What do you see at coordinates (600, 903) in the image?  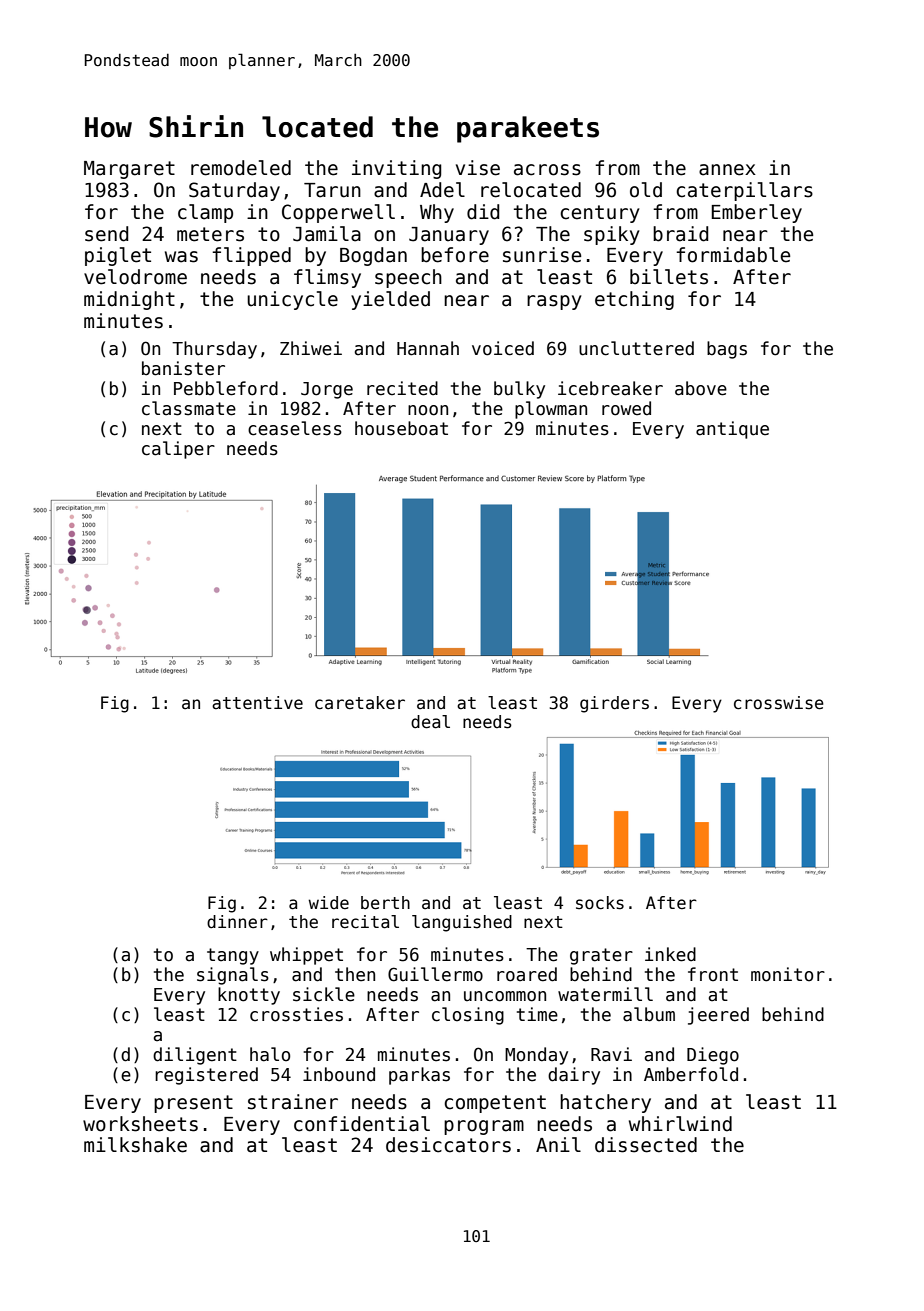 I see `socks` at bounding box center [600, 903].
